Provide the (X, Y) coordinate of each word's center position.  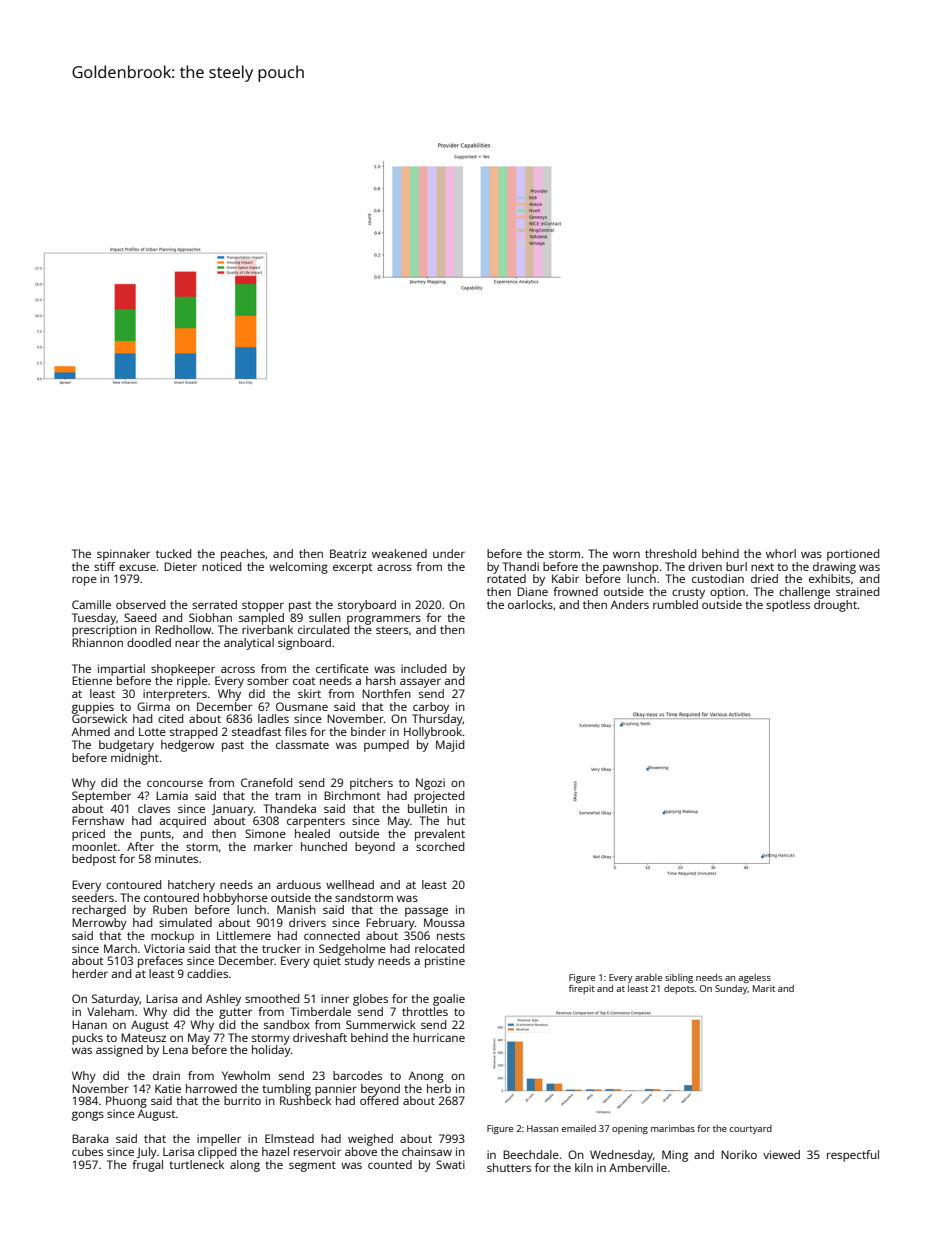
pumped (386, 746)
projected (439, 797)
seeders (93, 897)
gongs (88, 1116)
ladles (273, 718)
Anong (426, 1077)
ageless (754, 978)
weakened (399, 553)
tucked (173, 553)
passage (426, 912)
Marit (764, 988)
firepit (582, 989)
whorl (781, 553)
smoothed (272, 998)
